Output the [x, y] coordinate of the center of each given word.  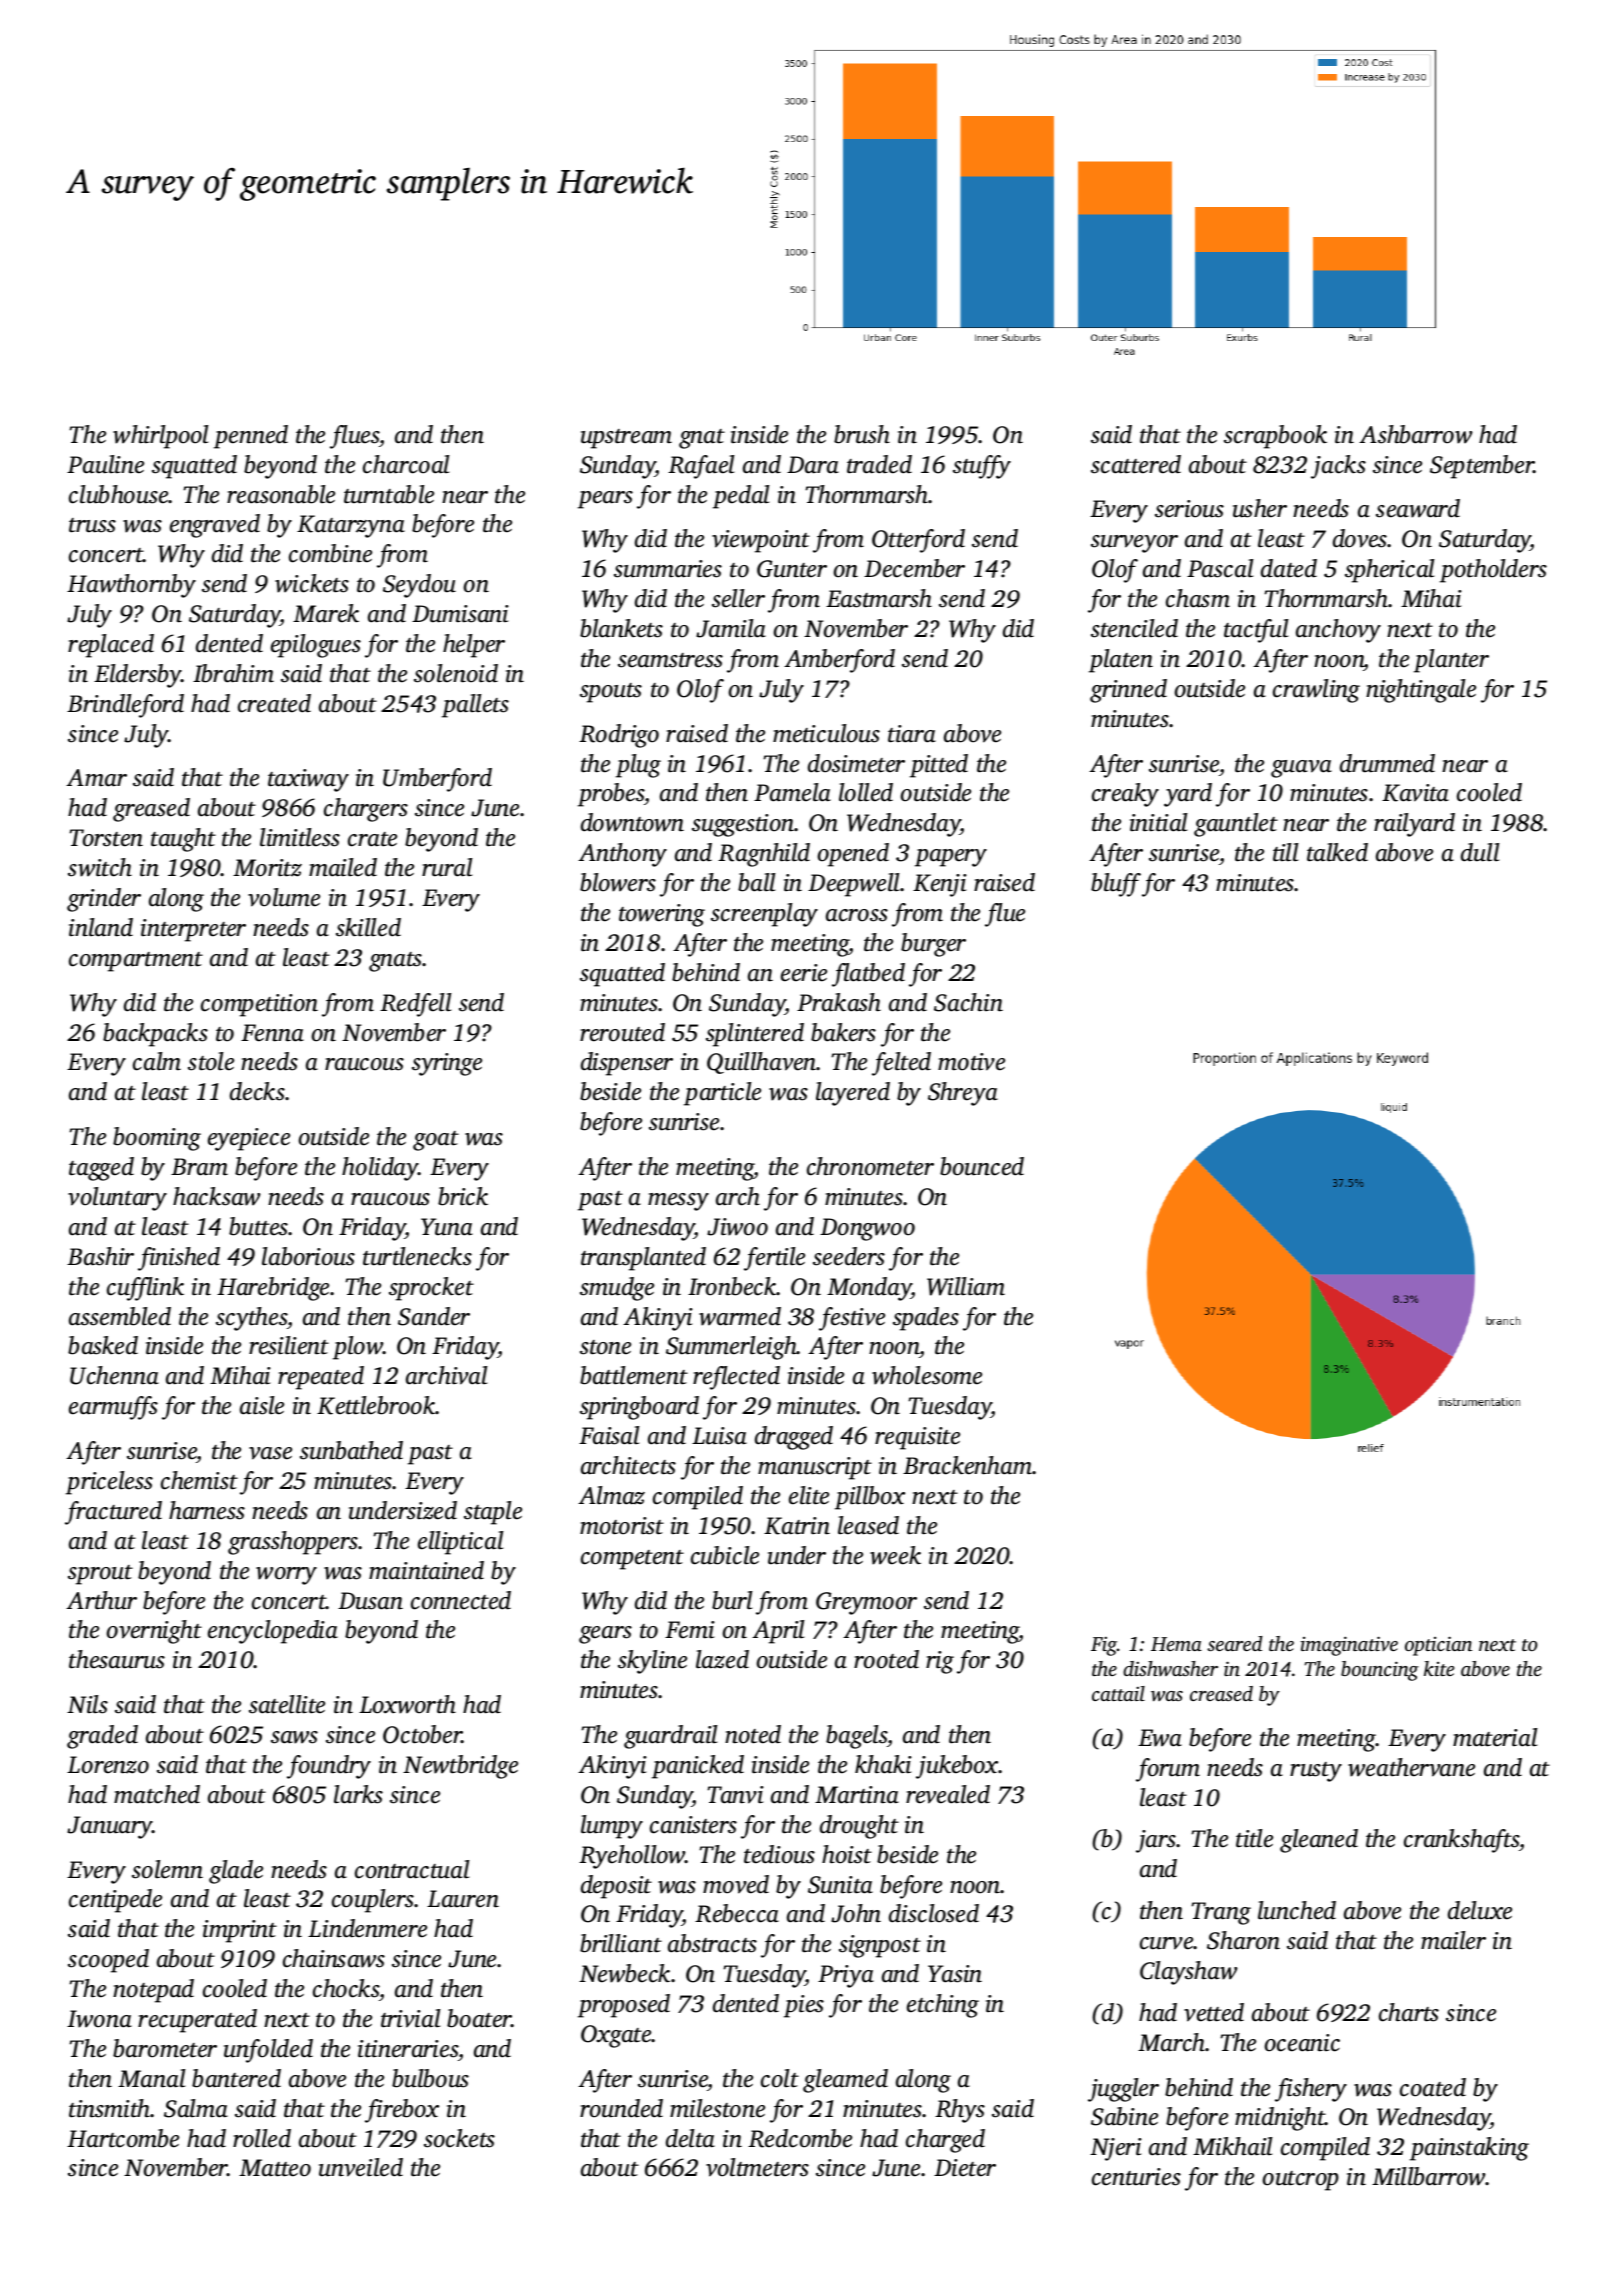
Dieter [965, 2168]
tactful [1256, 631]
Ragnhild [764, 855]
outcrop [1301, 2181]
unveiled [361, 2167]
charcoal [406, 464]
